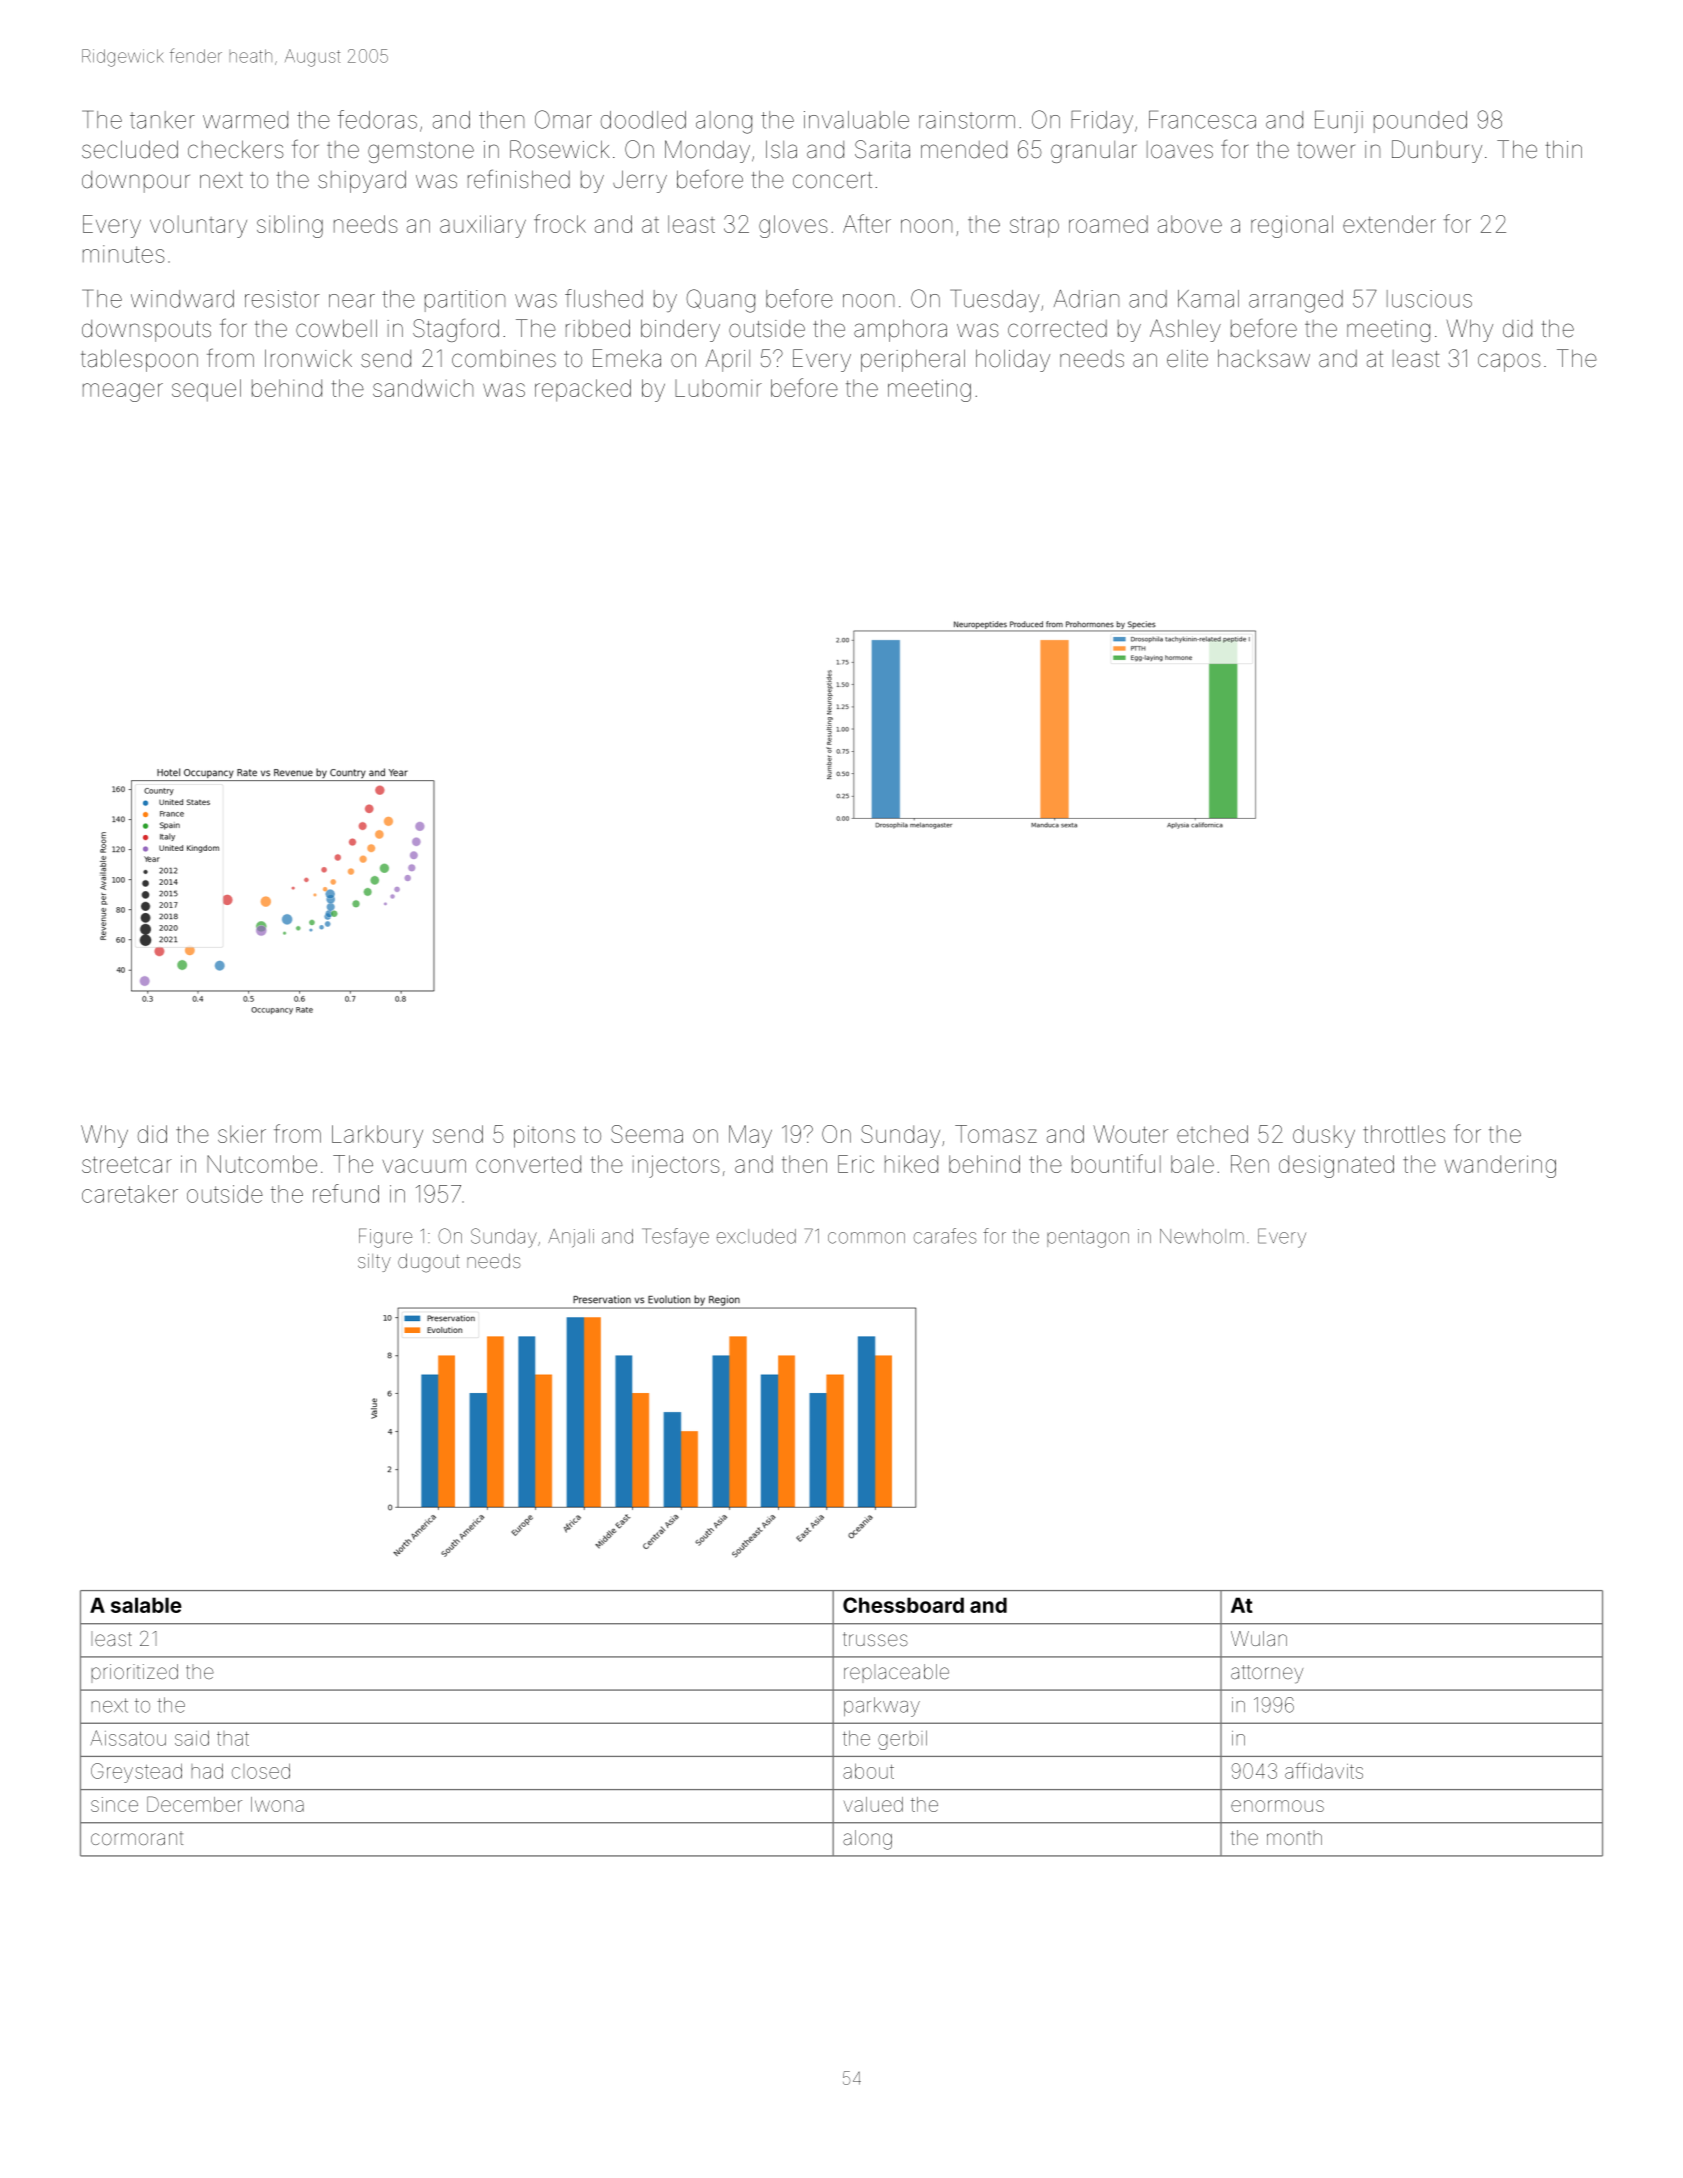  I want to click on dusky, so click(1324, 1136).
